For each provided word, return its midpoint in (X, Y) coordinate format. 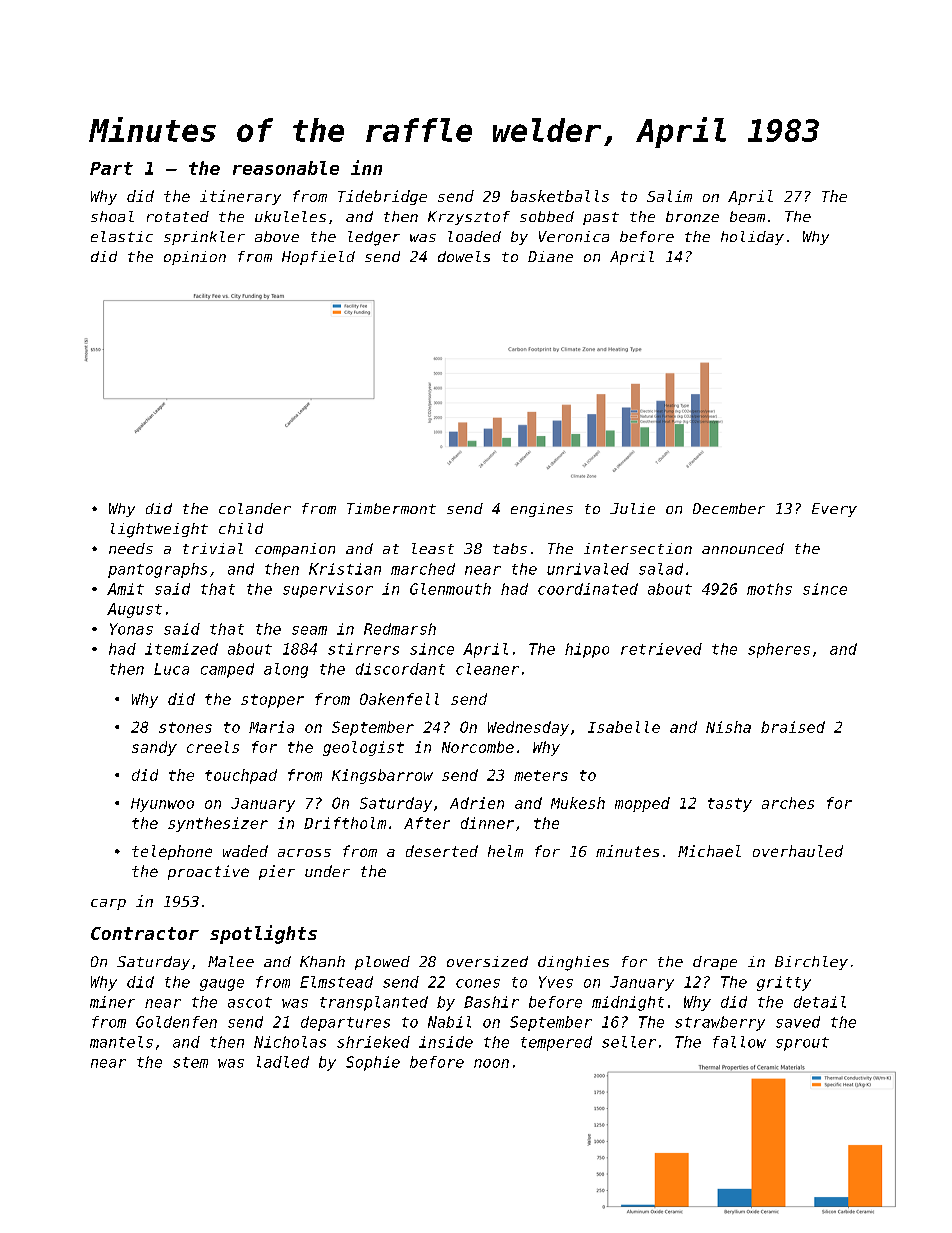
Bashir (491, 1002)
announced (743, 548)
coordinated (588, 589)
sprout (802, 1044)
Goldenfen (176, 1022)
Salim (669, 196)
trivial (213, 548)
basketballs (560, 196)
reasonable (286, 168)
